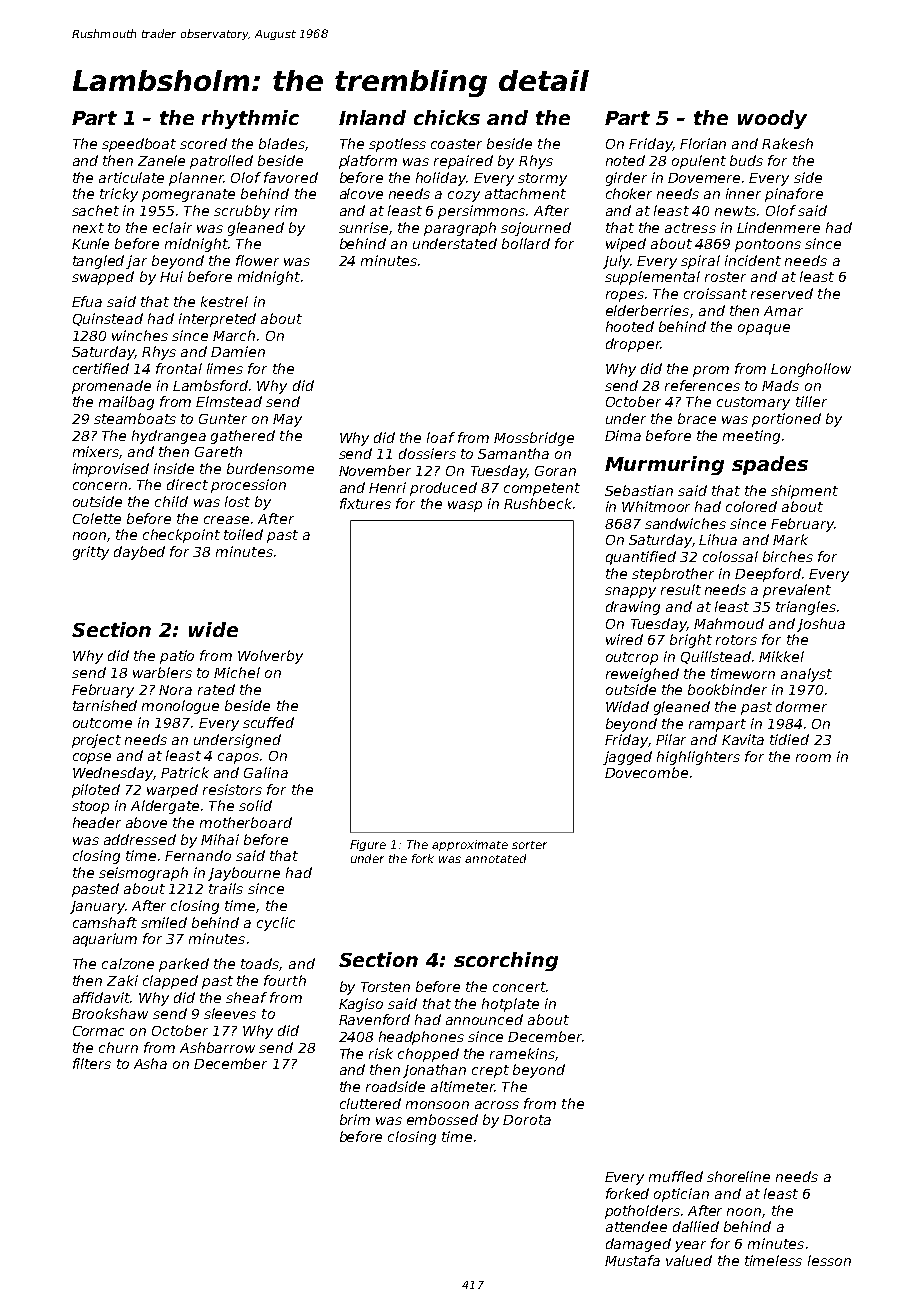 The height and width of the screenshot is (1308, 924). I want to click on wide, so click(213, 629).
